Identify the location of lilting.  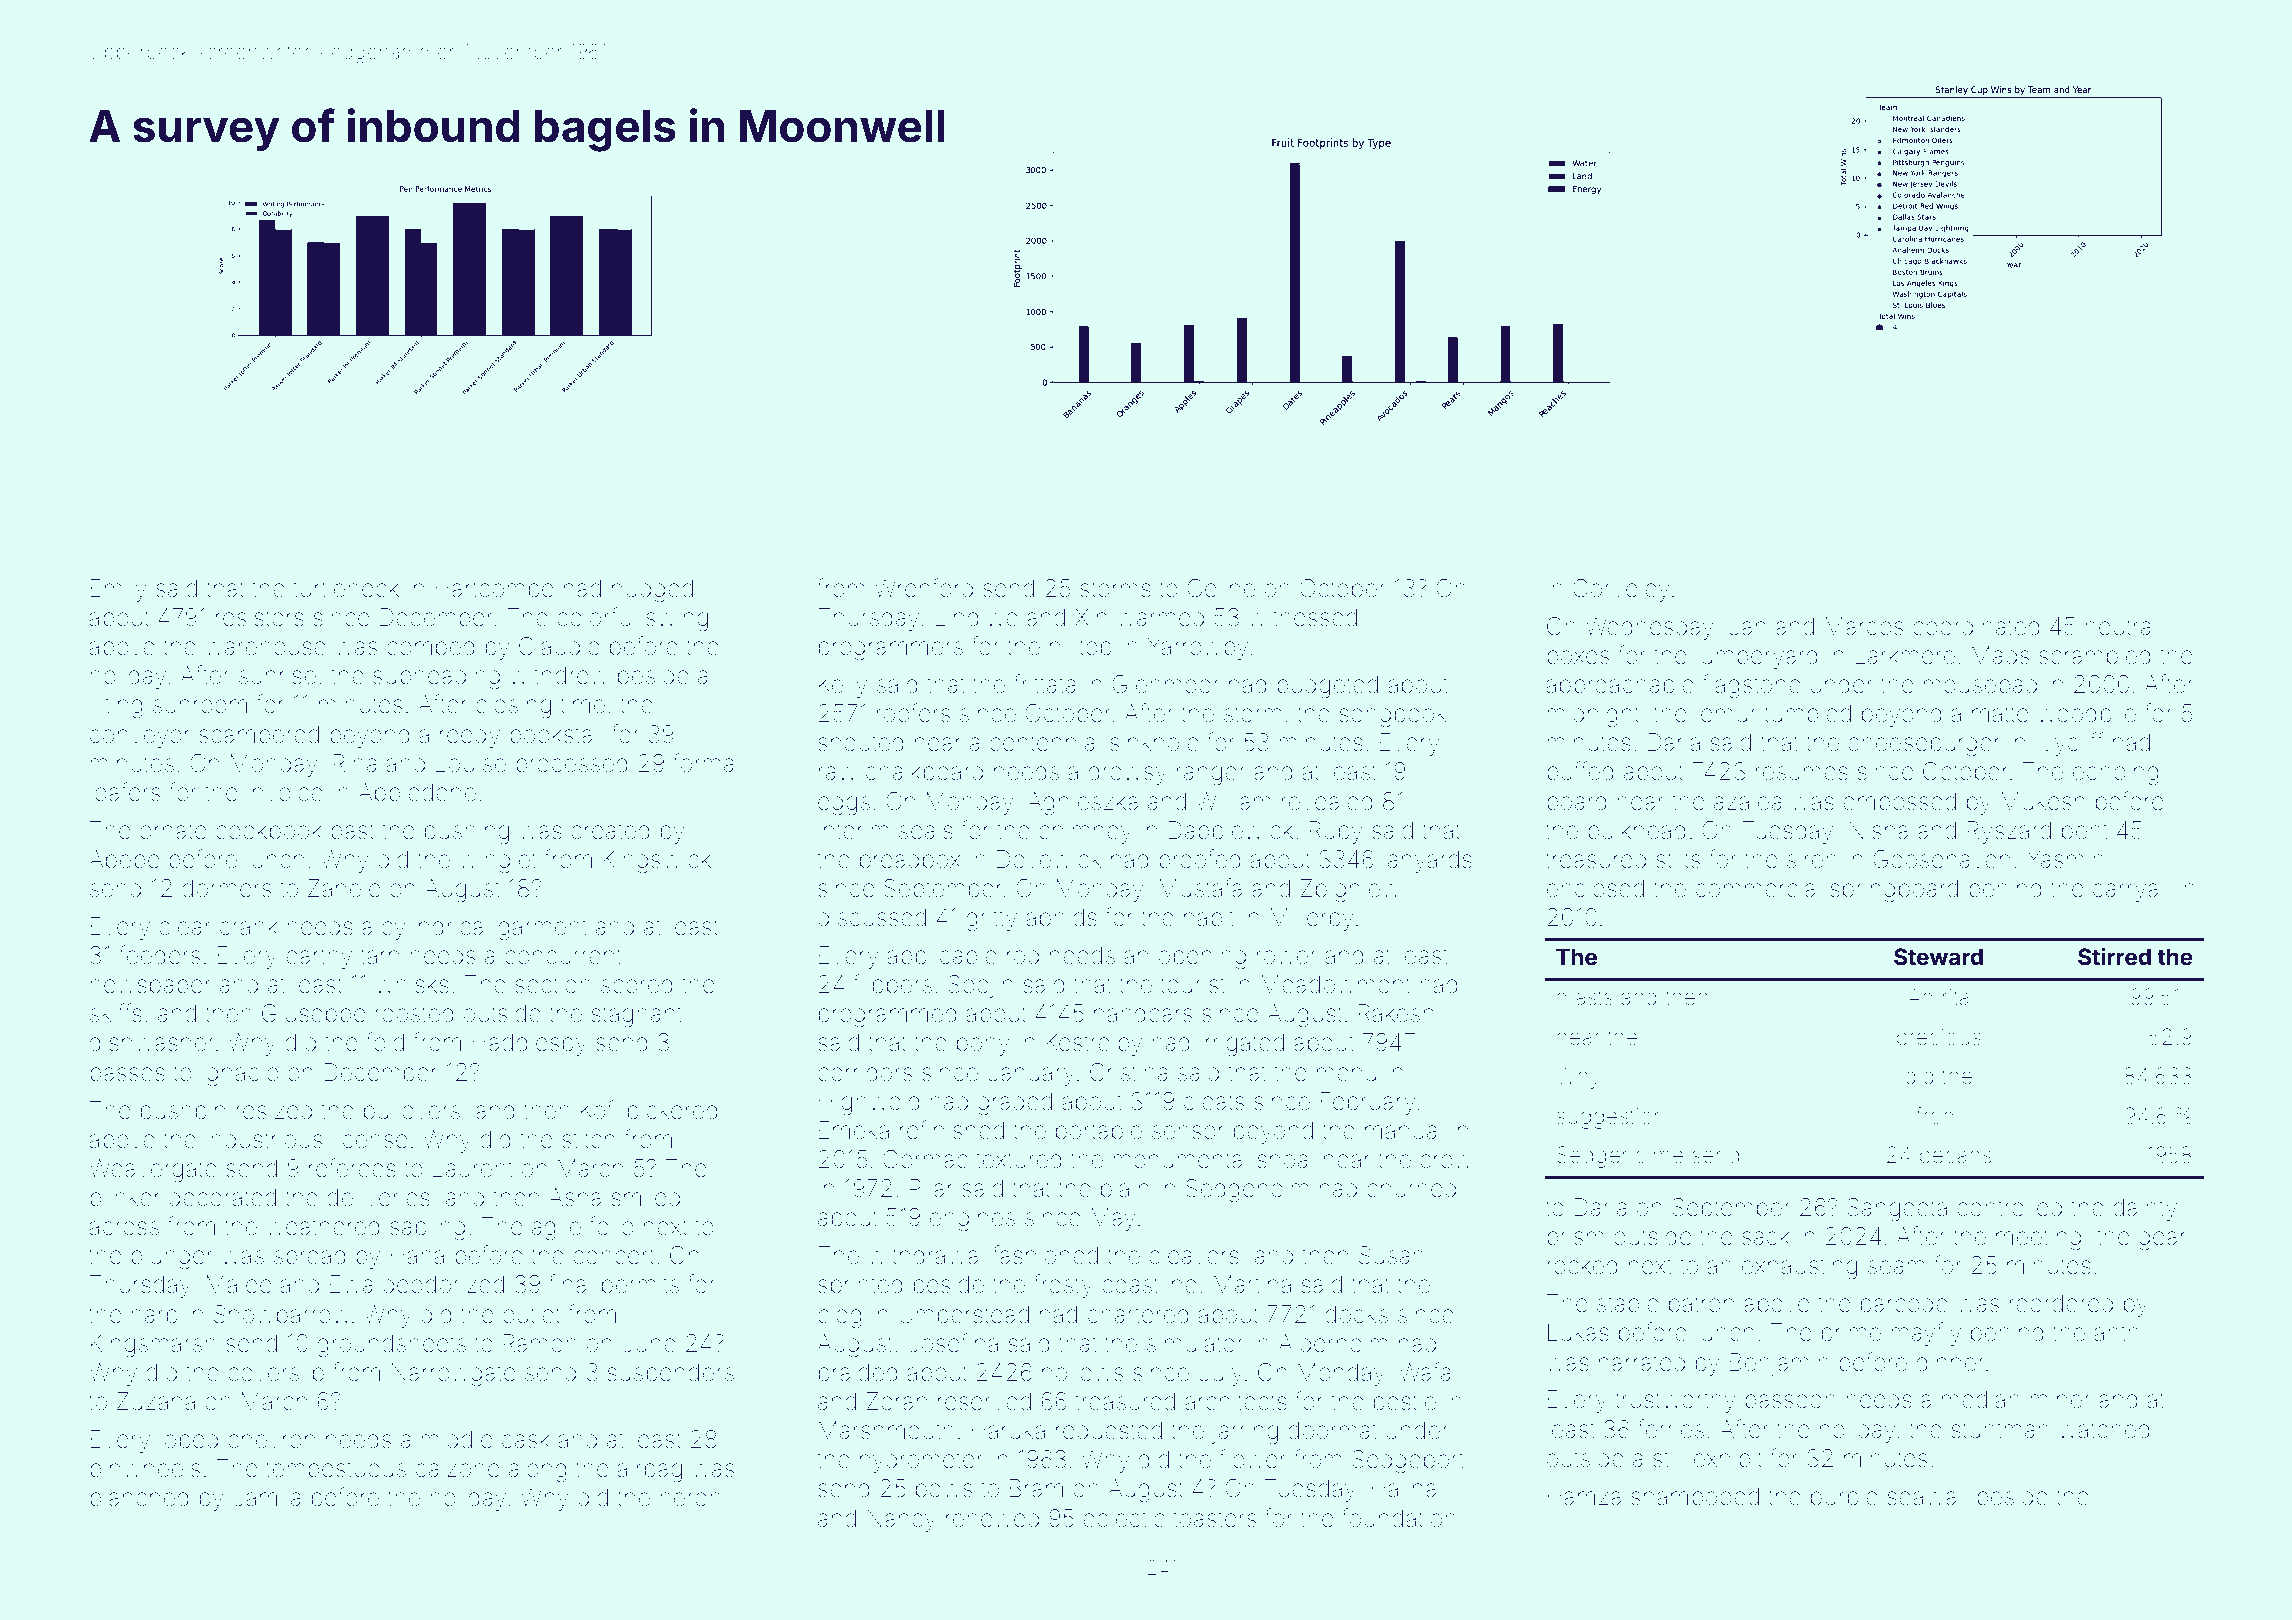
(116, 707).
